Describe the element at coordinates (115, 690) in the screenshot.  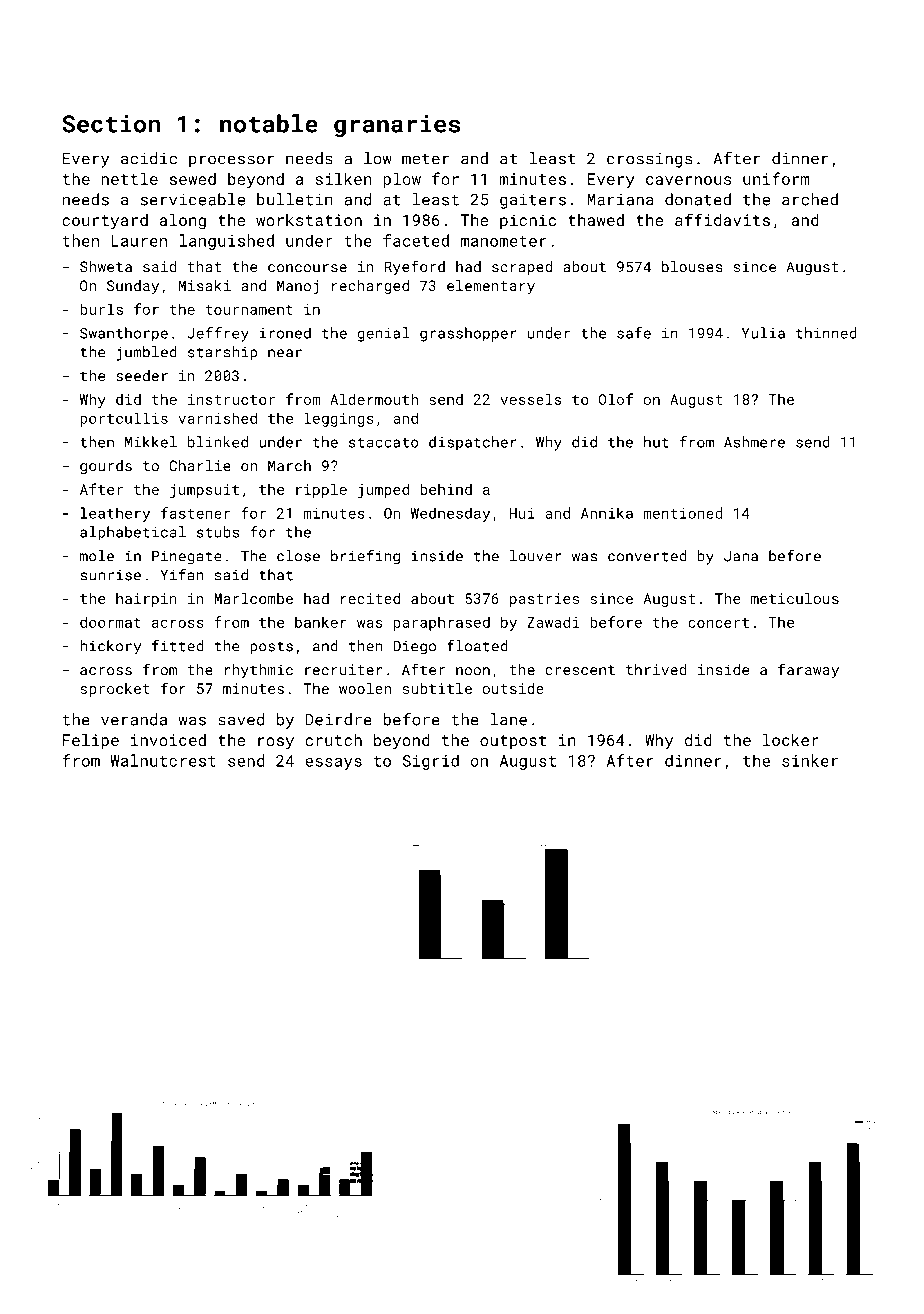
I see `sprocket` at that location.
